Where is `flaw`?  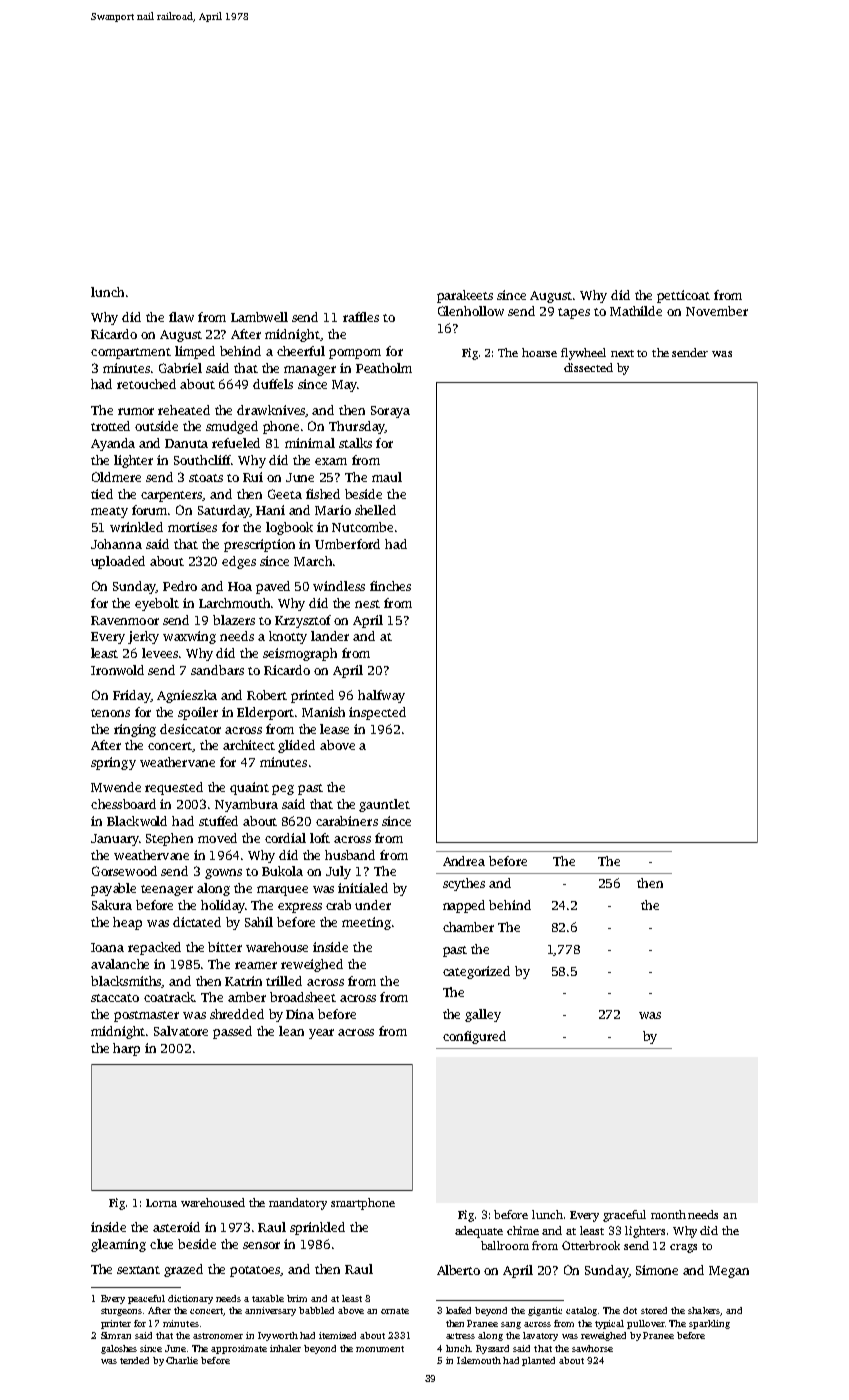 flaw is located at coordinates (181, 317).
